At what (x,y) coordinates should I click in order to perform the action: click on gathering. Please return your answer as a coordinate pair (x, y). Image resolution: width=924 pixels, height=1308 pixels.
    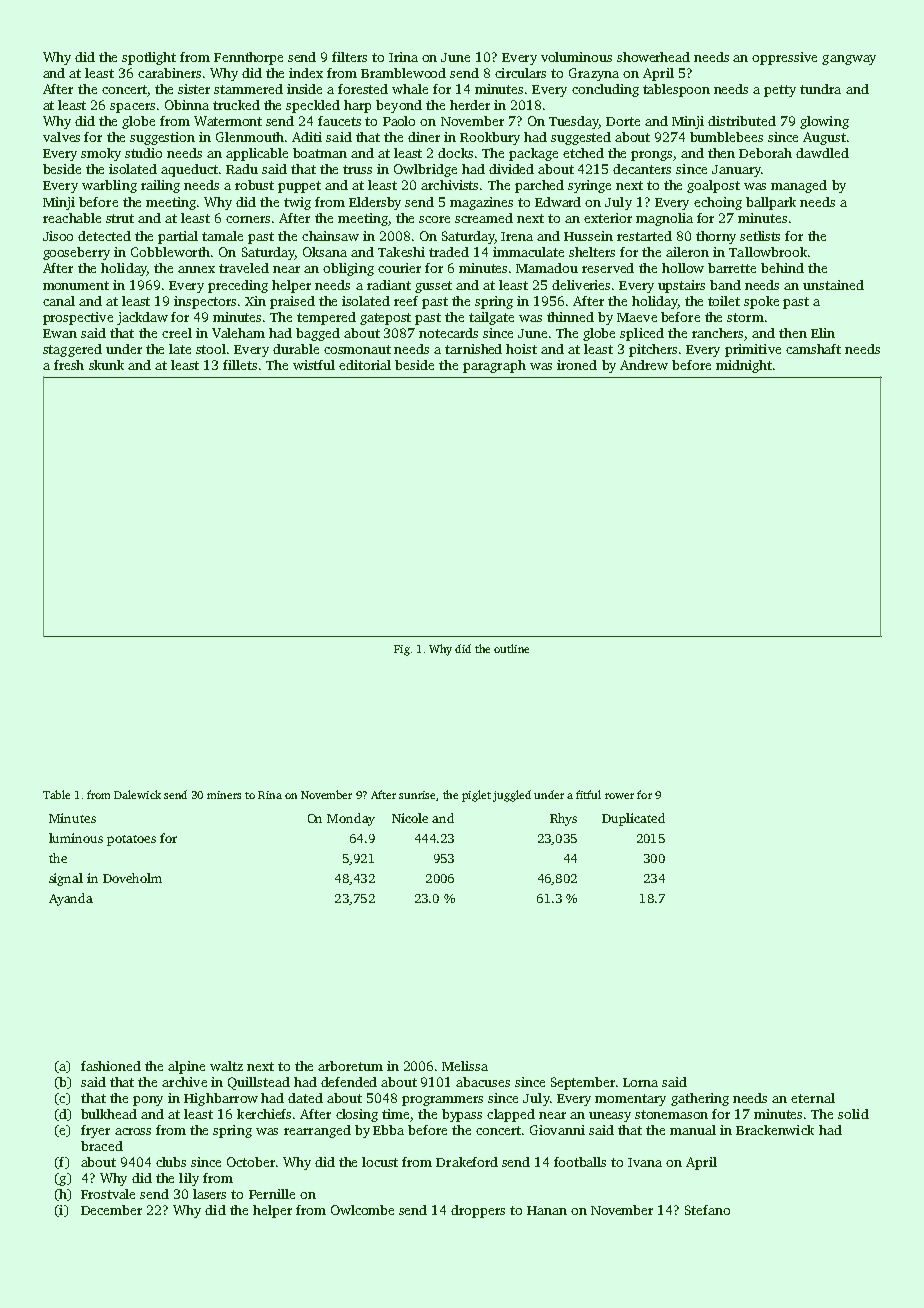
    Looking at the image, I should click on (700, 1099).
